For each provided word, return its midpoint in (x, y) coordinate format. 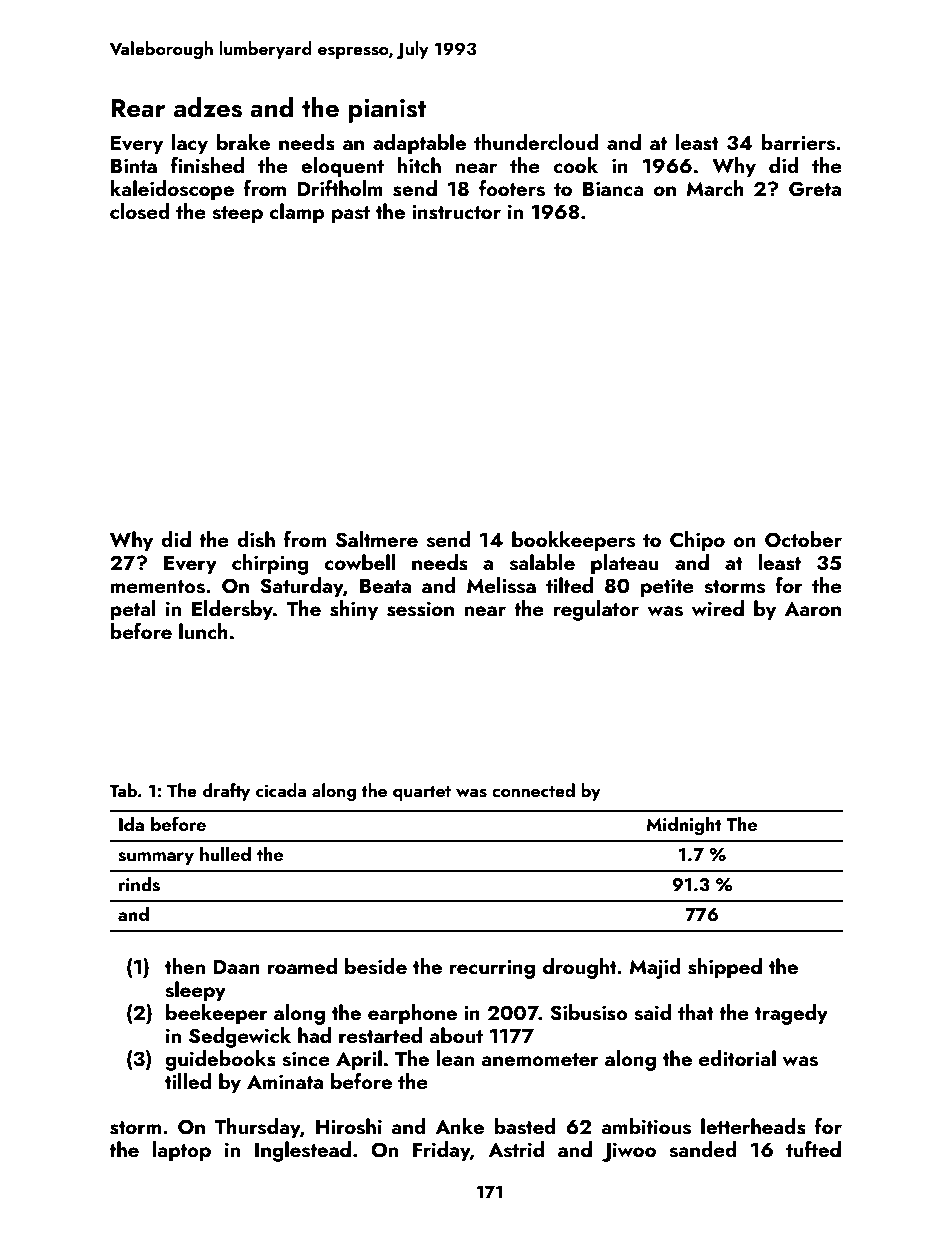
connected (533, 790)
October (803, 539)
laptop (182, 1151)
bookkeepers (573, 541)
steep (237, 215)
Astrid (516, 1149)
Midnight (683, 826)
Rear (138, 108)
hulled (225, 854)
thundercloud (536, 142)
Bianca (613, 188)
